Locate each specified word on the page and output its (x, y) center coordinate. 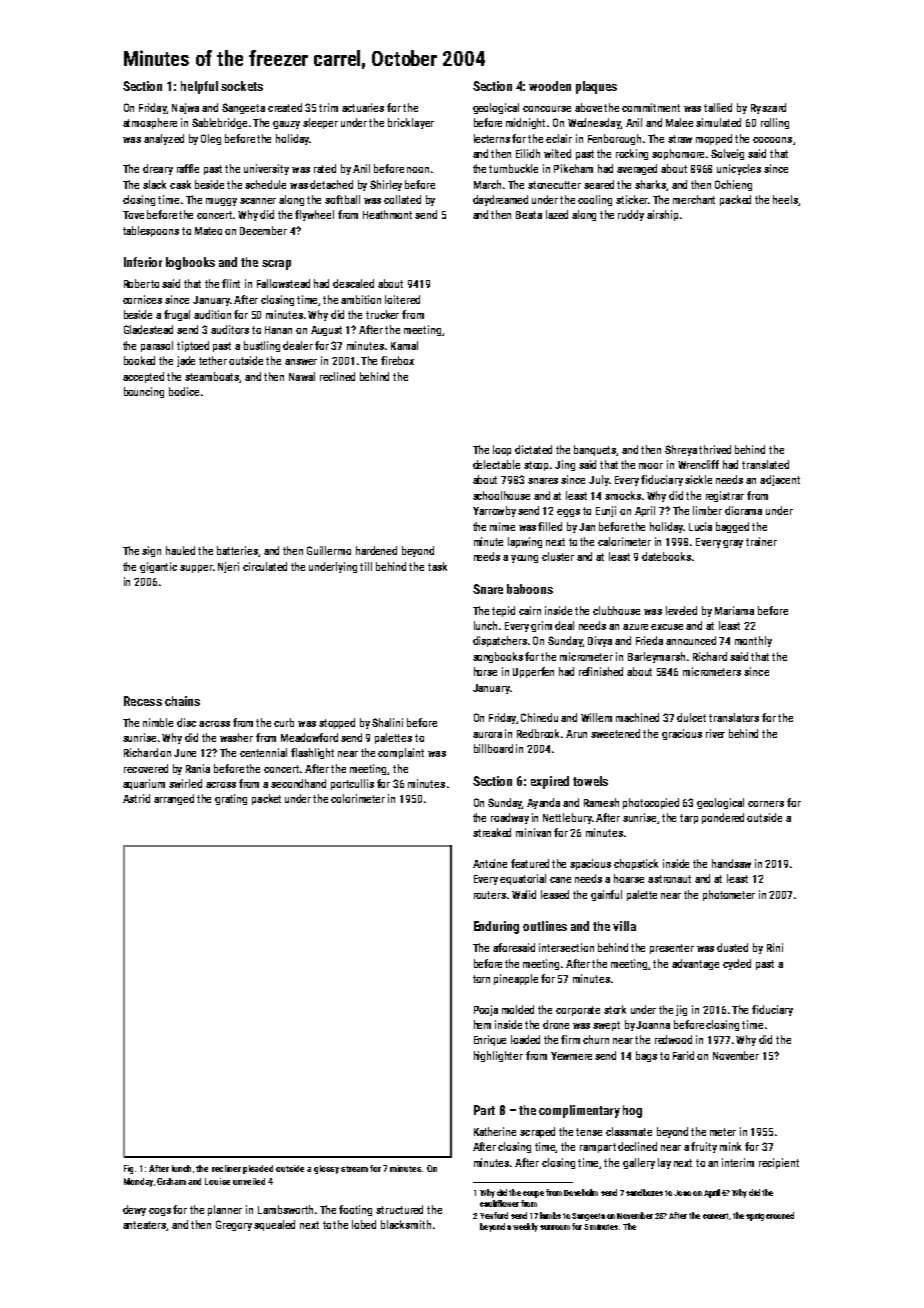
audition (212, 314)
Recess (143, 701)
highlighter (498, 1056)
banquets (595, 450)
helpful (199, 87)
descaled (353, 283)
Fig (128, 1169)
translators (734, 717)
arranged (174, 799)
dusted (732, 947)
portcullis (352, 784)
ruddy (631, 215)
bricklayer (411, 123)
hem (482, 1024)
